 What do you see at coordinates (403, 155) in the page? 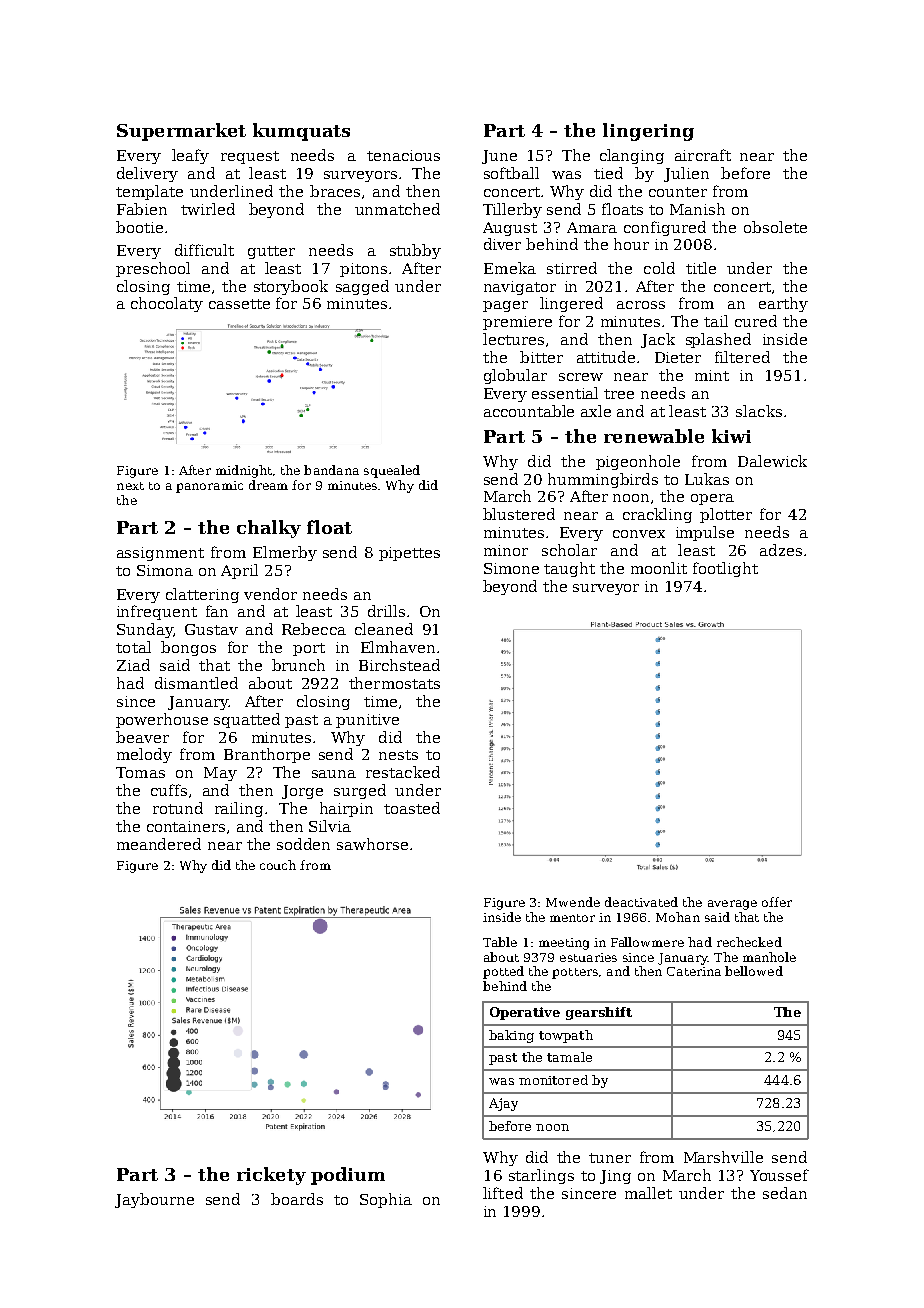
I see `tenacious` at bounding box center [403, 155].
